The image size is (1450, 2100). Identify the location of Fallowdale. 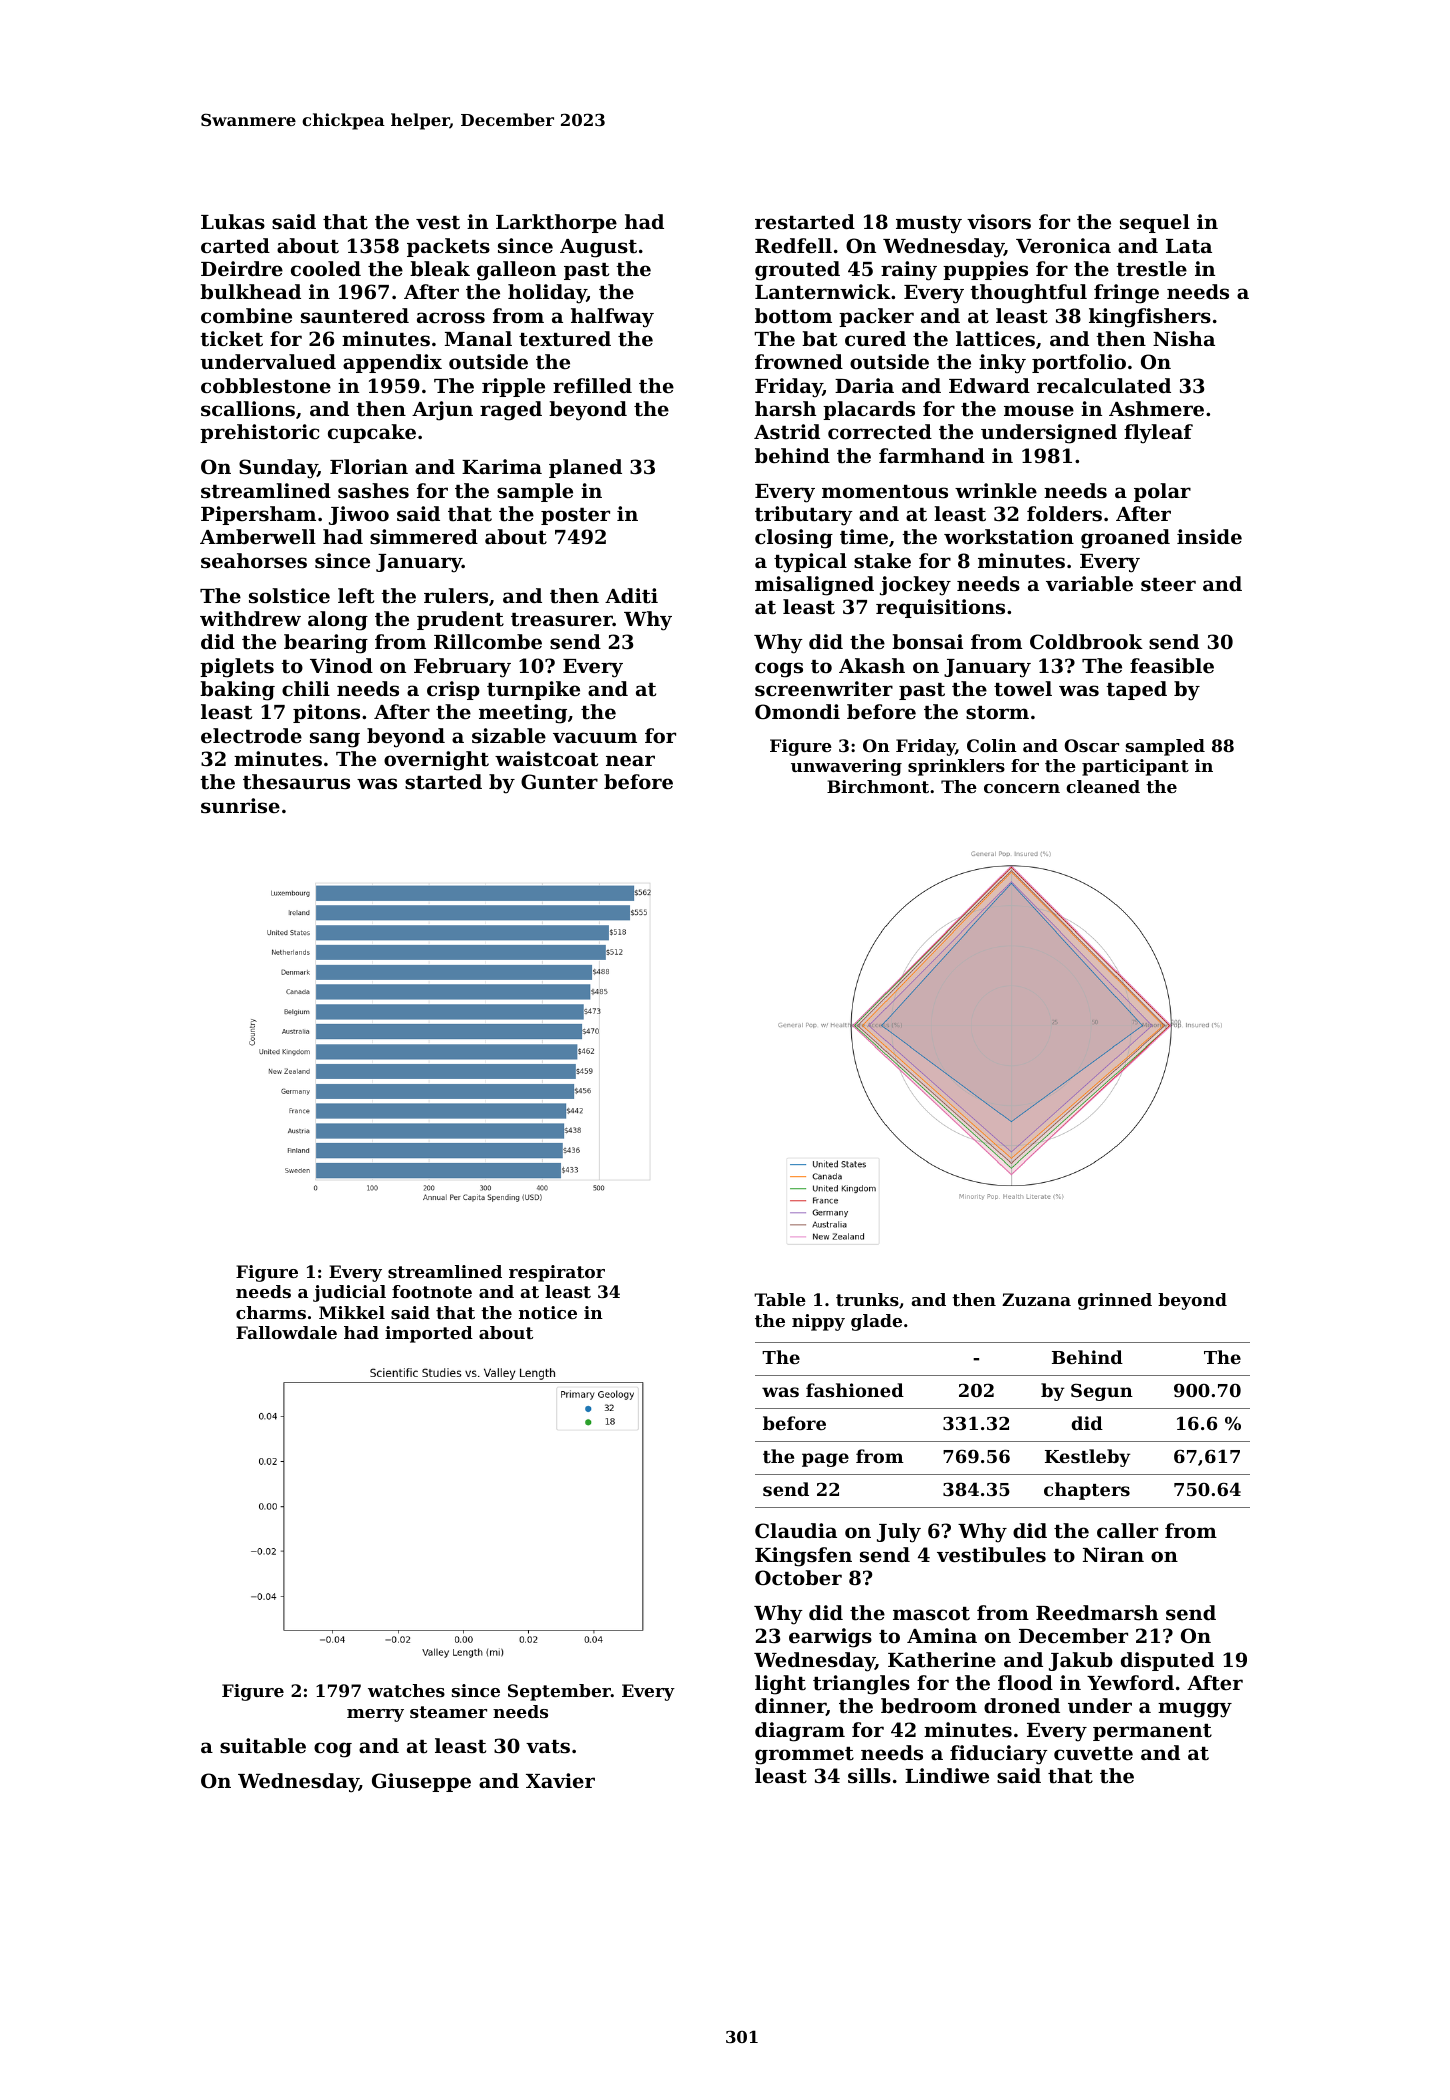
(286, 1332).
